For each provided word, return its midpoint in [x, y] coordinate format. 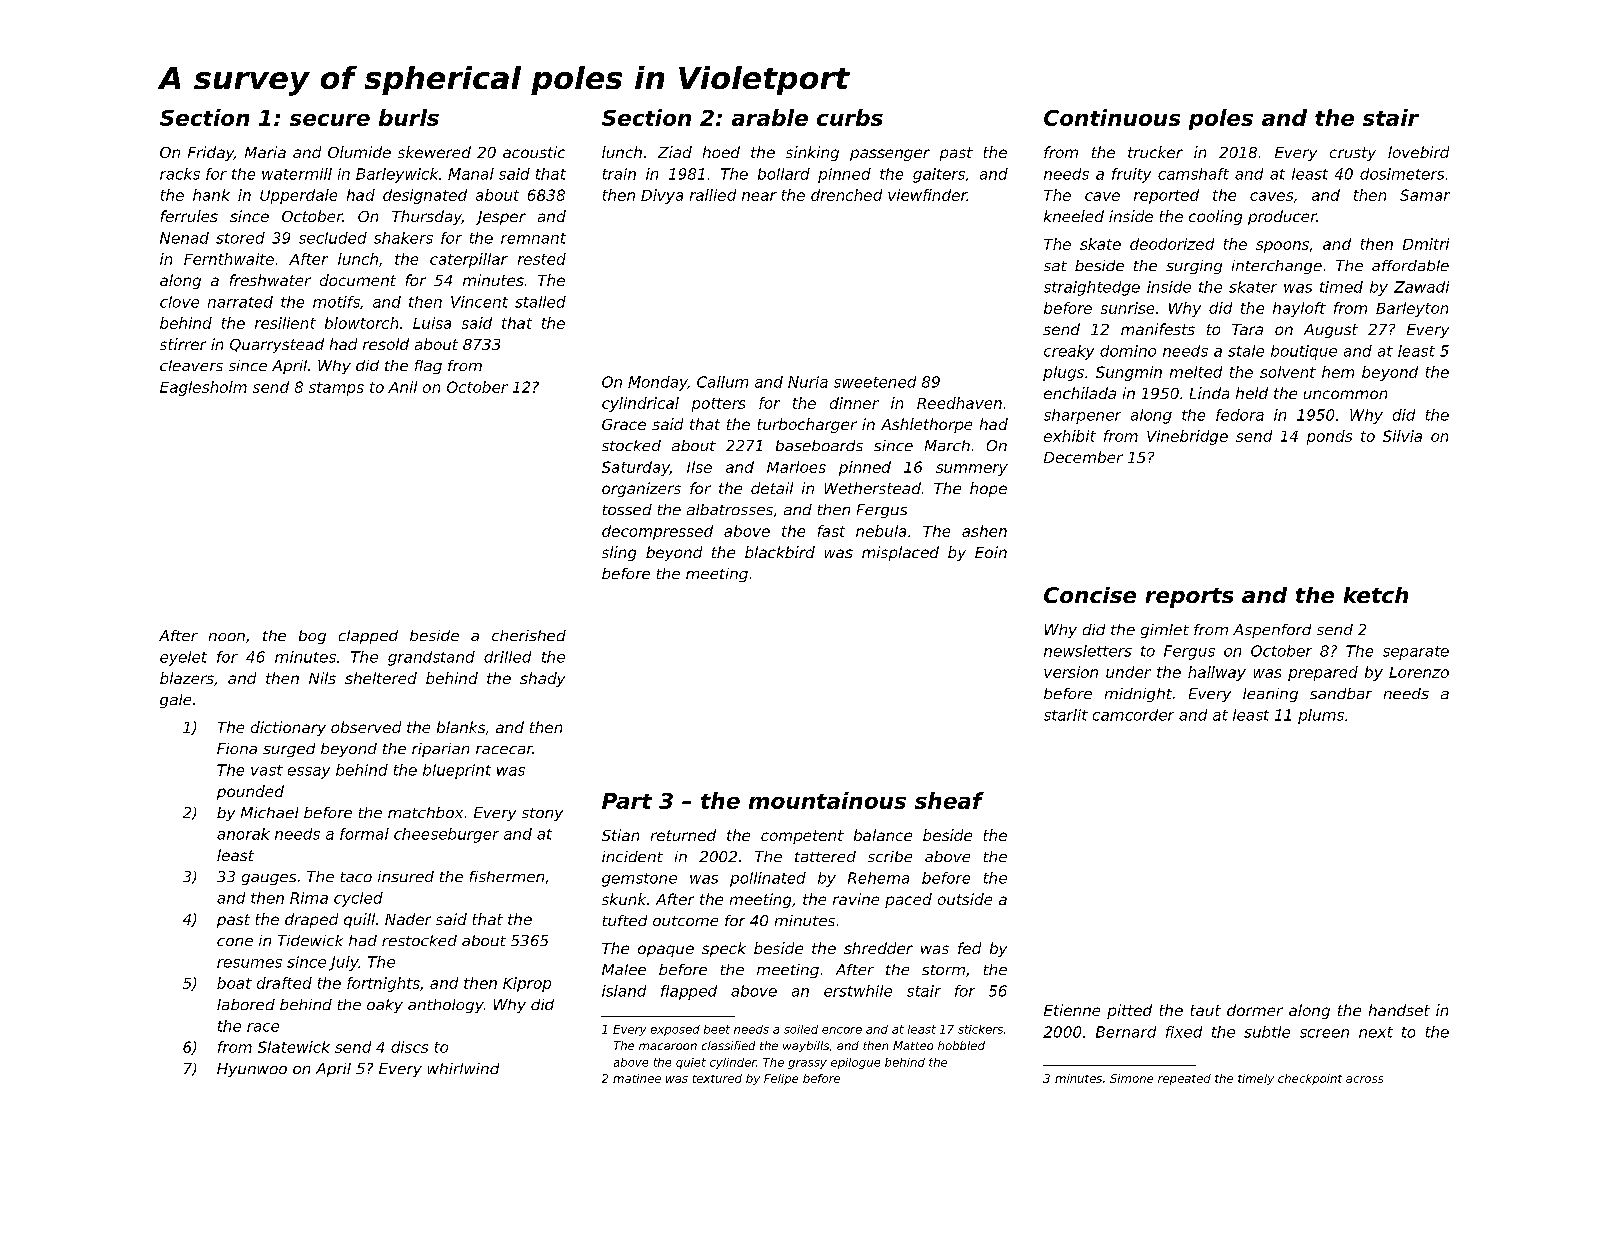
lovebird [1418, 152]
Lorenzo [1419, 672]
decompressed [657, 532]
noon [227, 637]
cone [235, 942]
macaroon [668, 1046]
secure [330, 120]
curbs [850, 117]
